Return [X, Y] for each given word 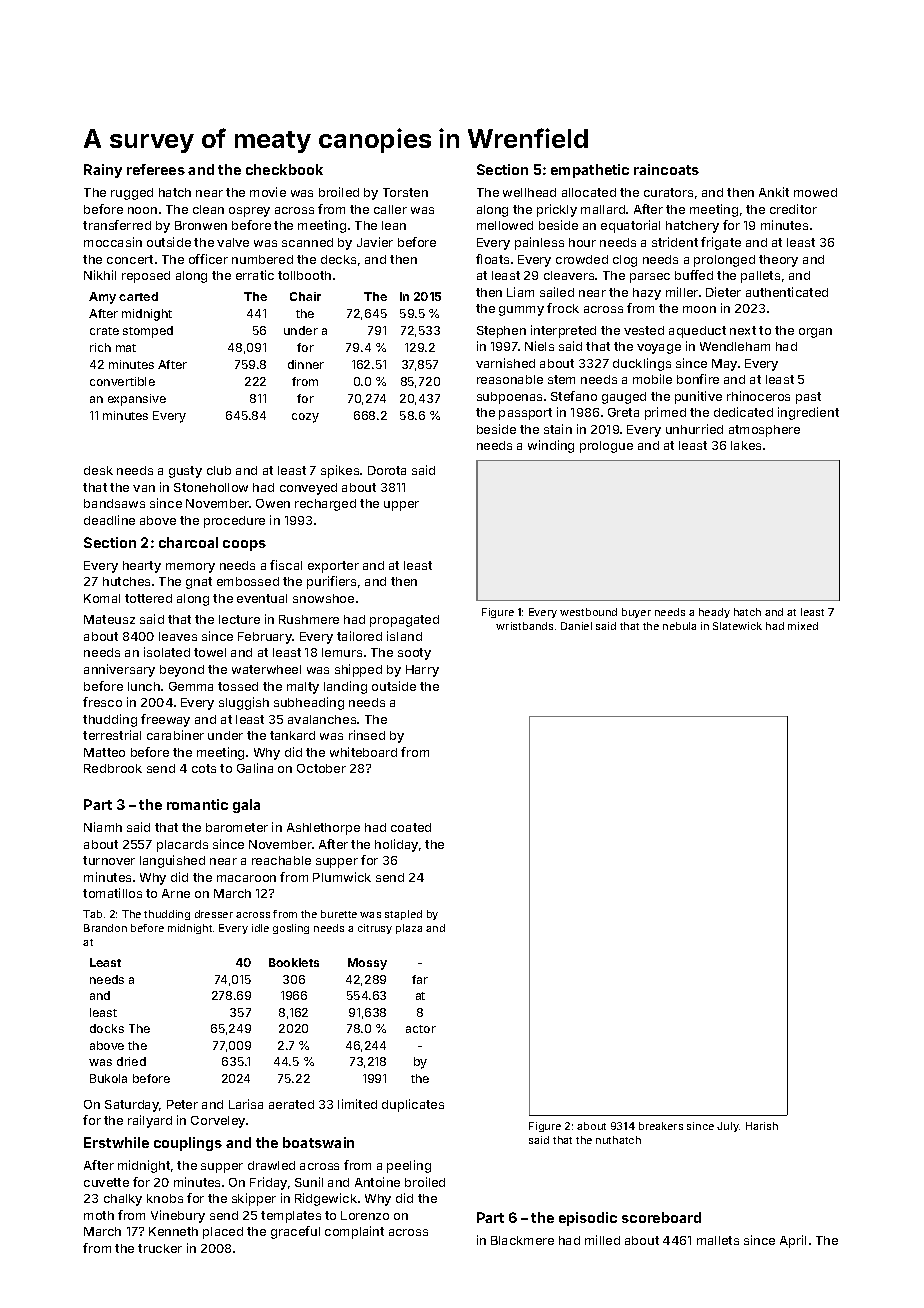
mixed [803, 626]
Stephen [501, 332]
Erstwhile [116, 1142]
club [219, 470]
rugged [132, 194]
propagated [404, 621]
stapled [403, 915]
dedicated [743, 412]
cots [204, 768]
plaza [409, 929]
